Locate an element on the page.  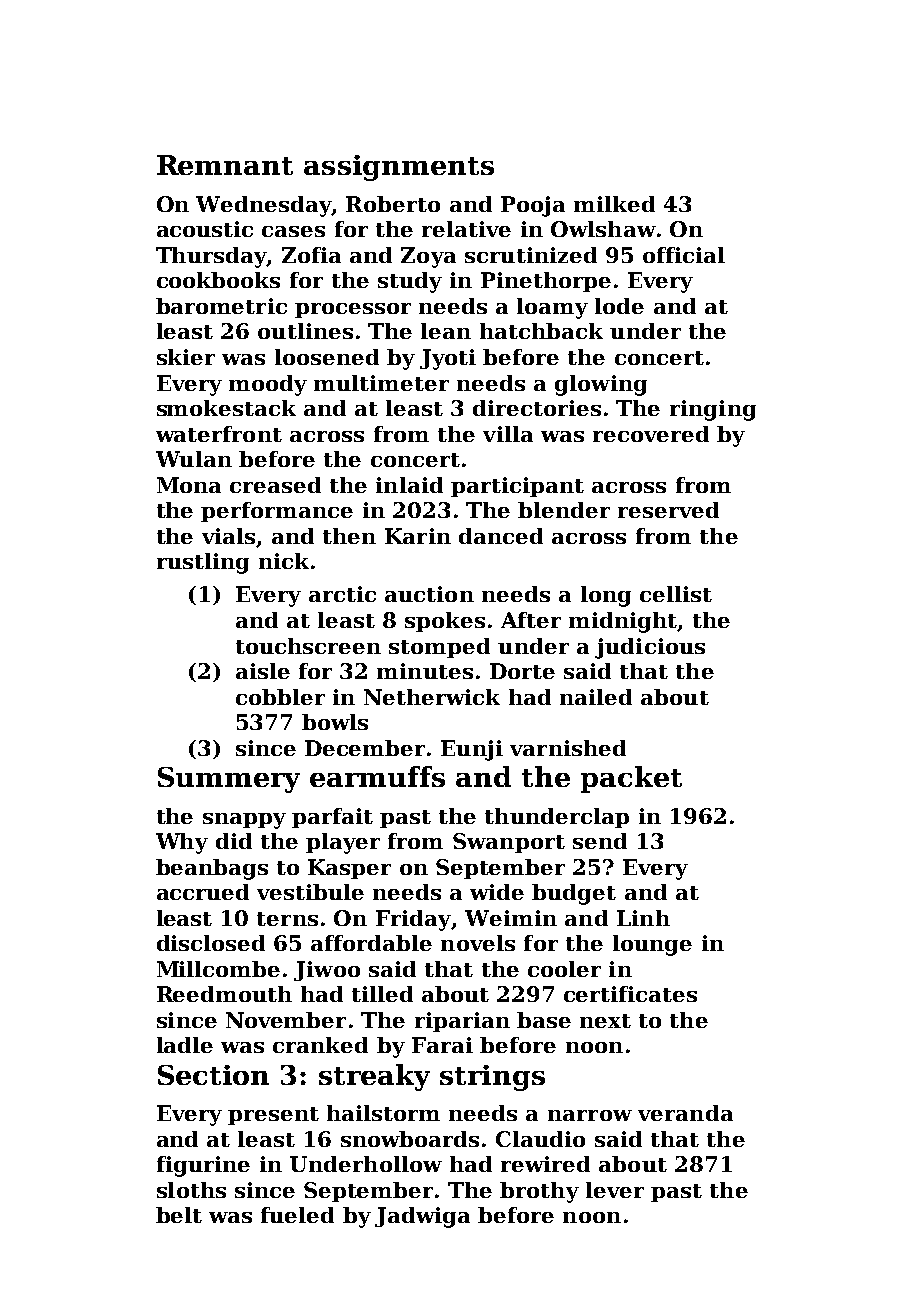
Owlshaw is located at coordinates (603, 229).
